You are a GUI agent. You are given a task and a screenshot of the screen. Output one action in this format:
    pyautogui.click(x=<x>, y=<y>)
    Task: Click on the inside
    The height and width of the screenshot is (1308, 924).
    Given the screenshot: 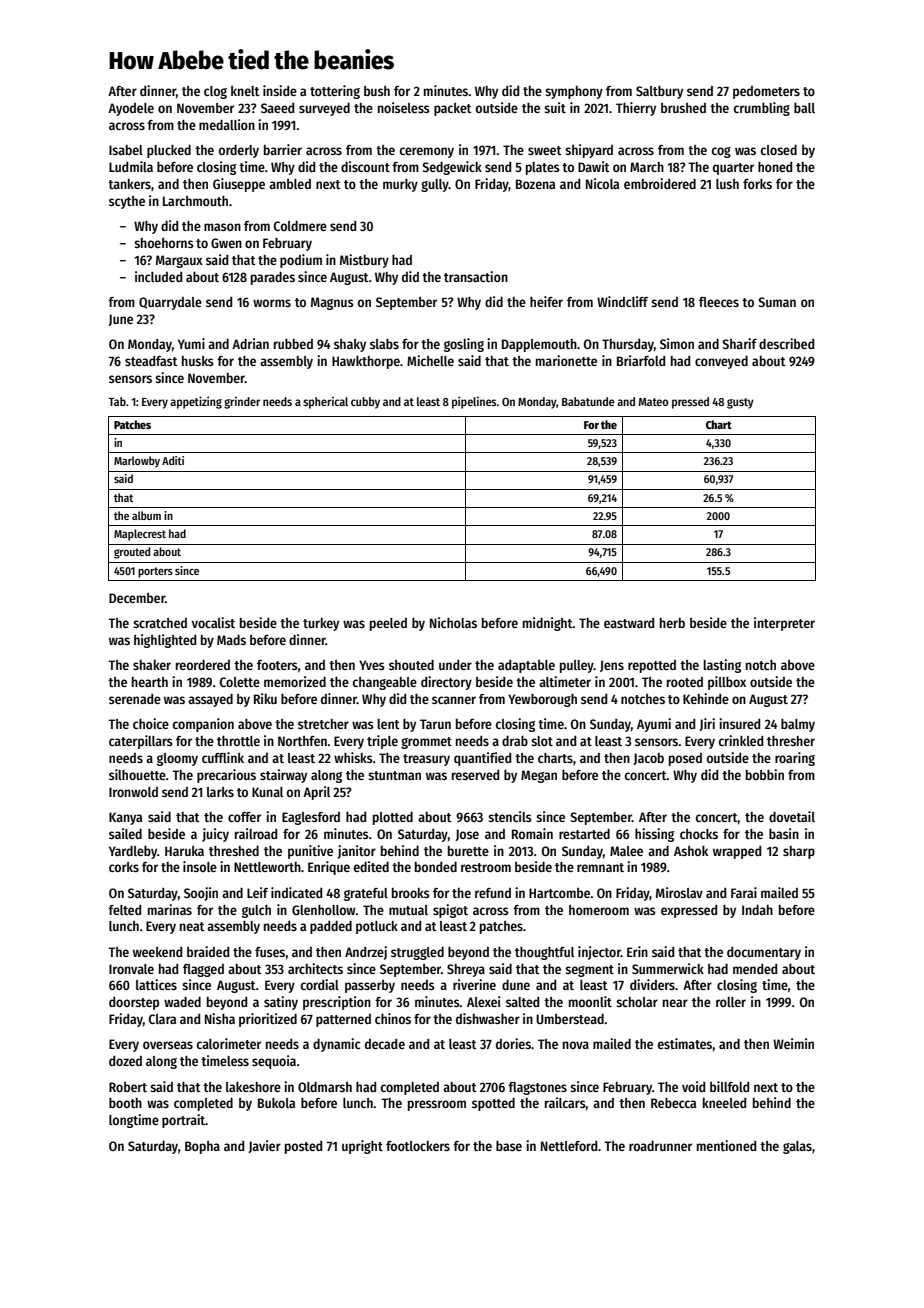 What is the action you would take?
    pyautogui.click(x=280, y=90)
